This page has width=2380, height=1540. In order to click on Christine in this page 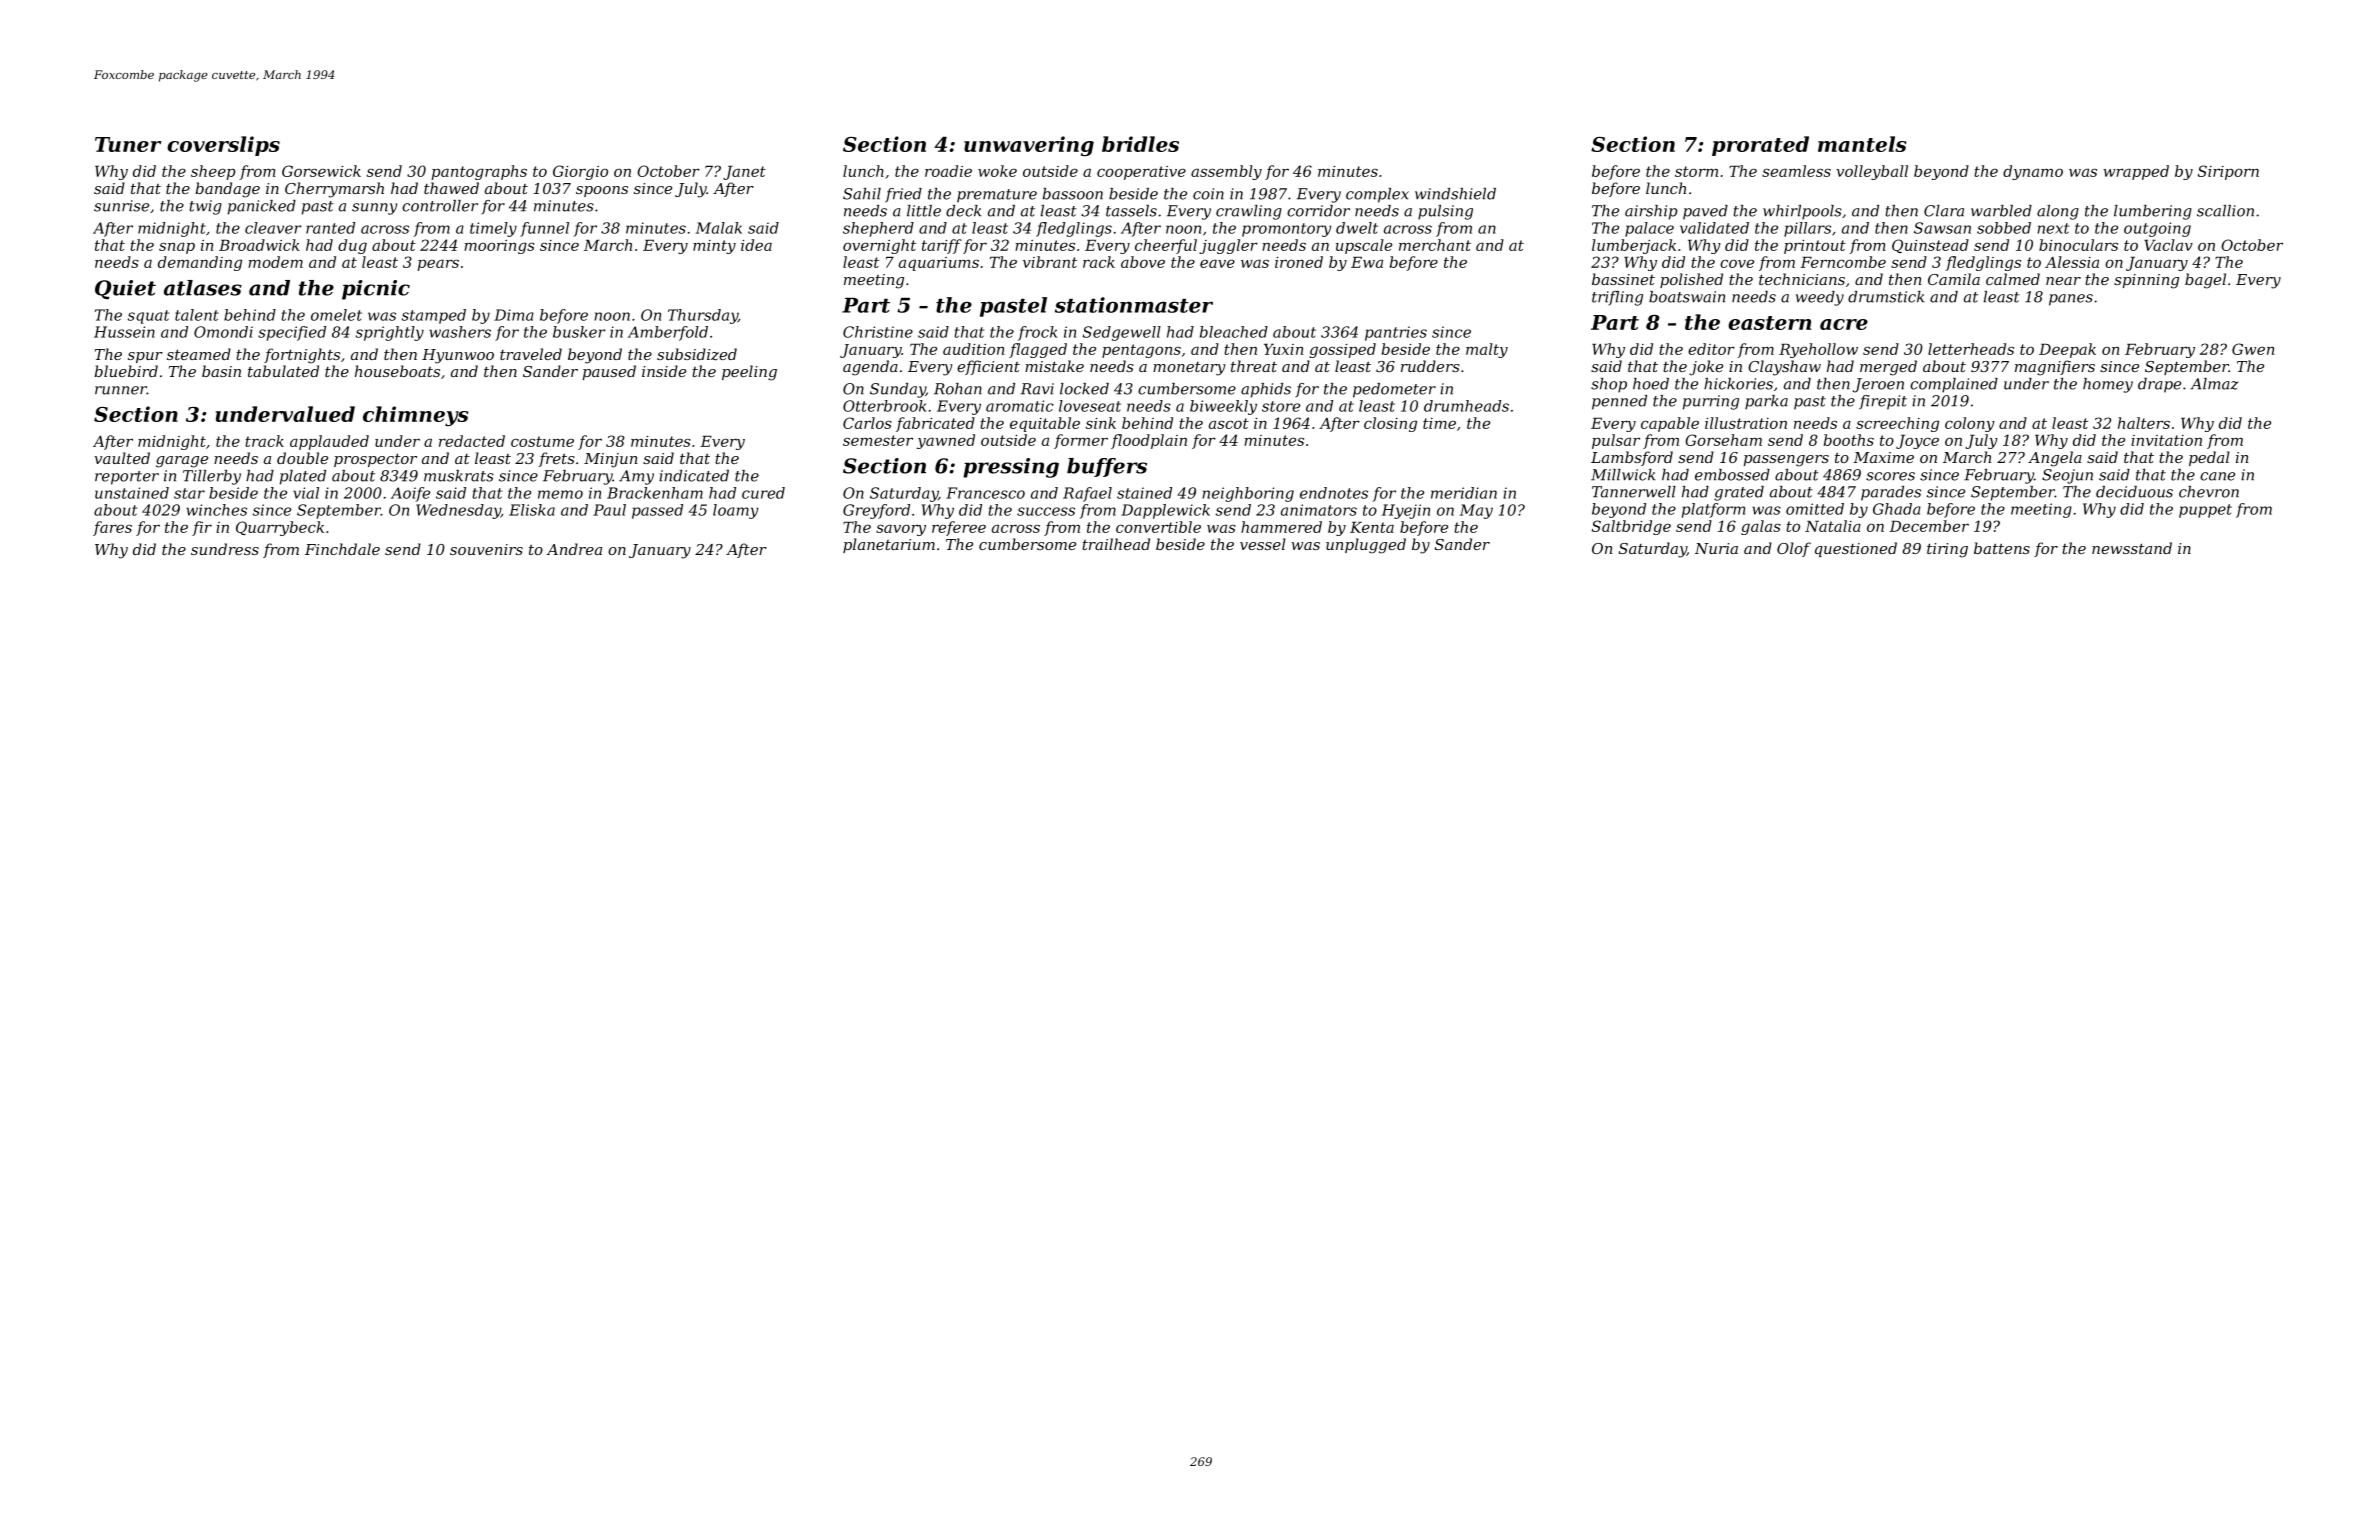, I will do `click(878, 332)`.
